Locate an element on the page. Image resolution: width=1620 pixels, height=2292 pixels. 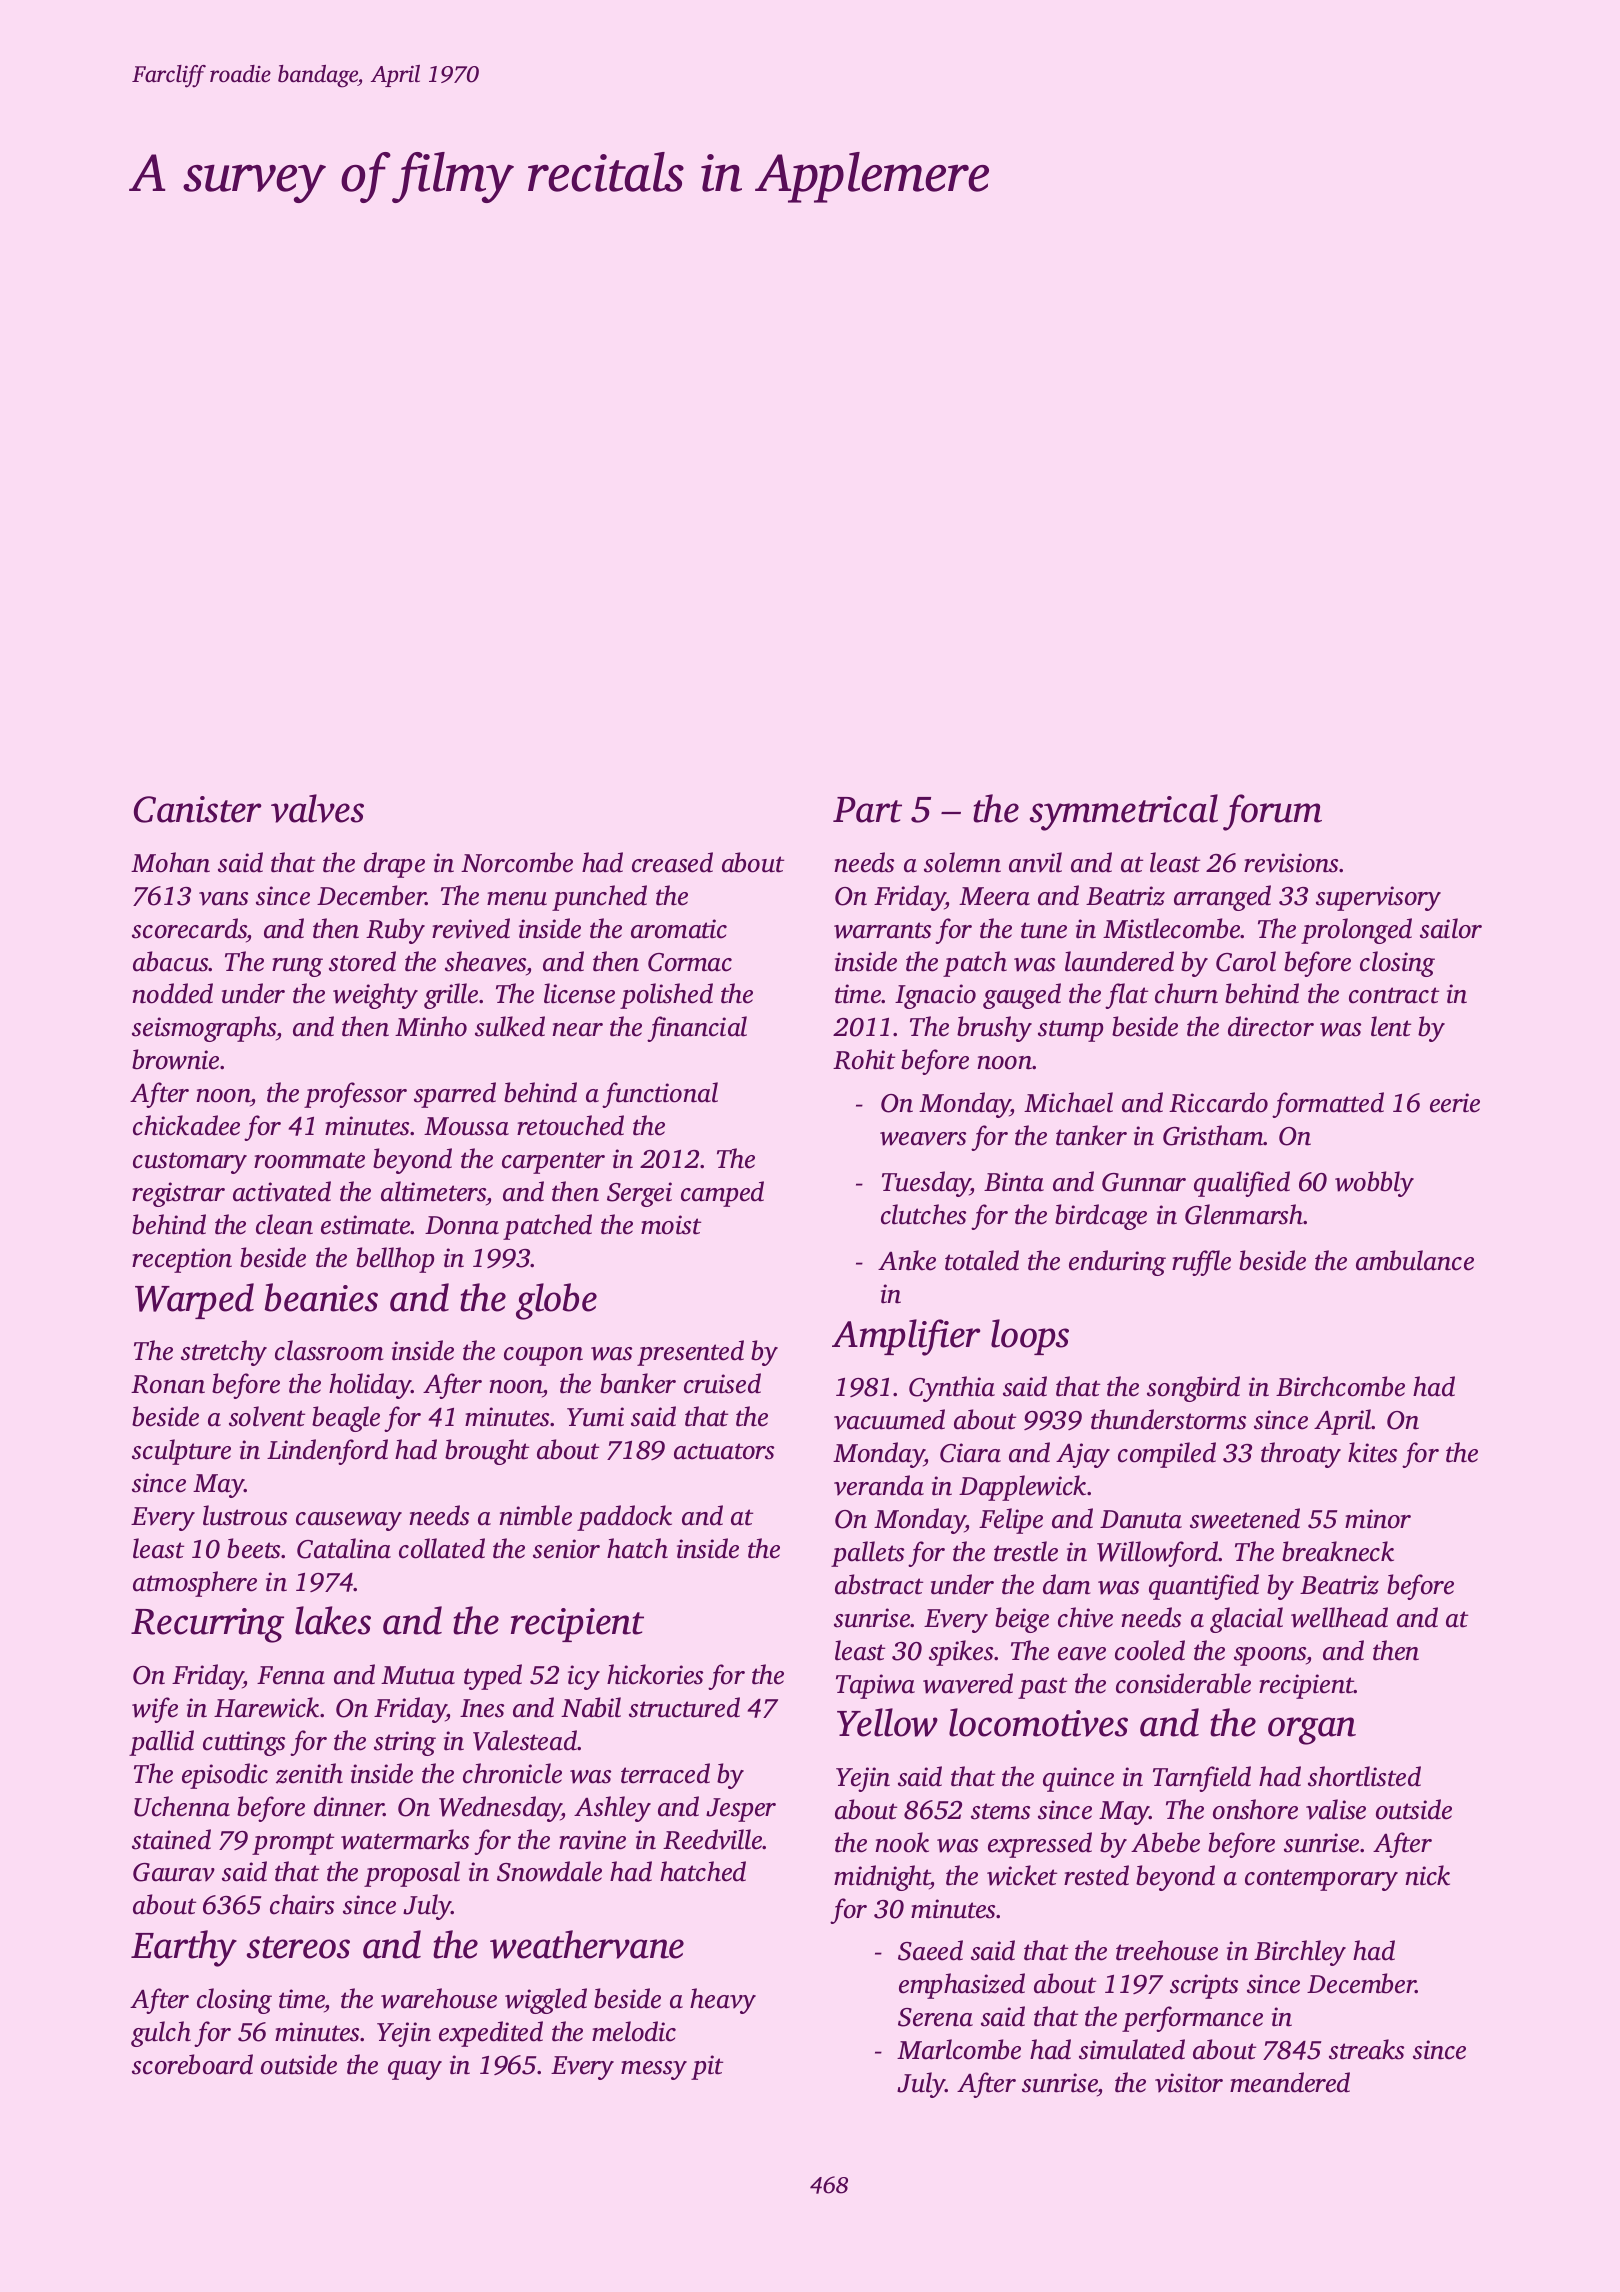
moist is located at coordinates (671, 1225).
